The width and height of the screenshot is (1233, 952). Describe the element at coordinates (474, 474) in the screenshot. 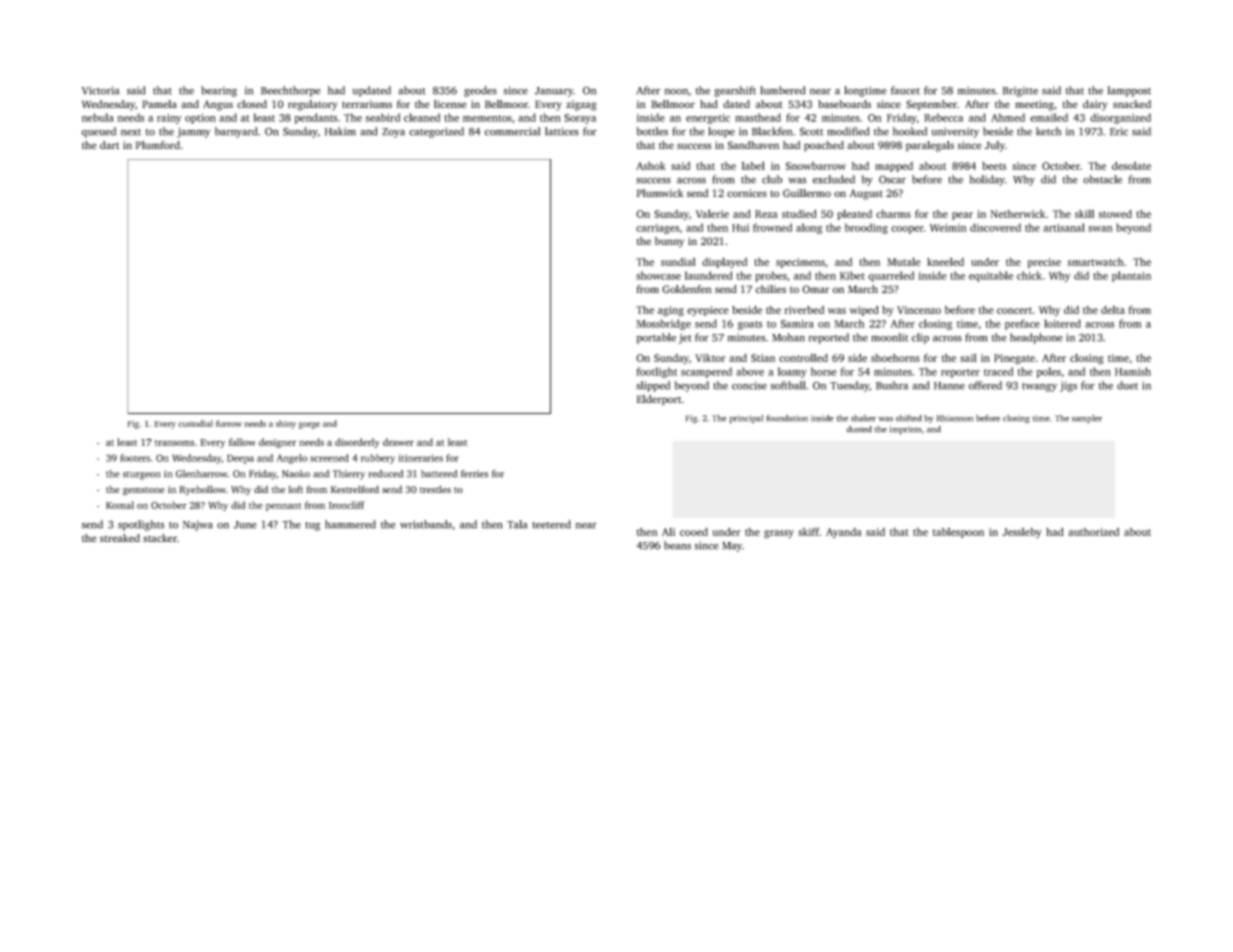

I see `ferries` at that location.
